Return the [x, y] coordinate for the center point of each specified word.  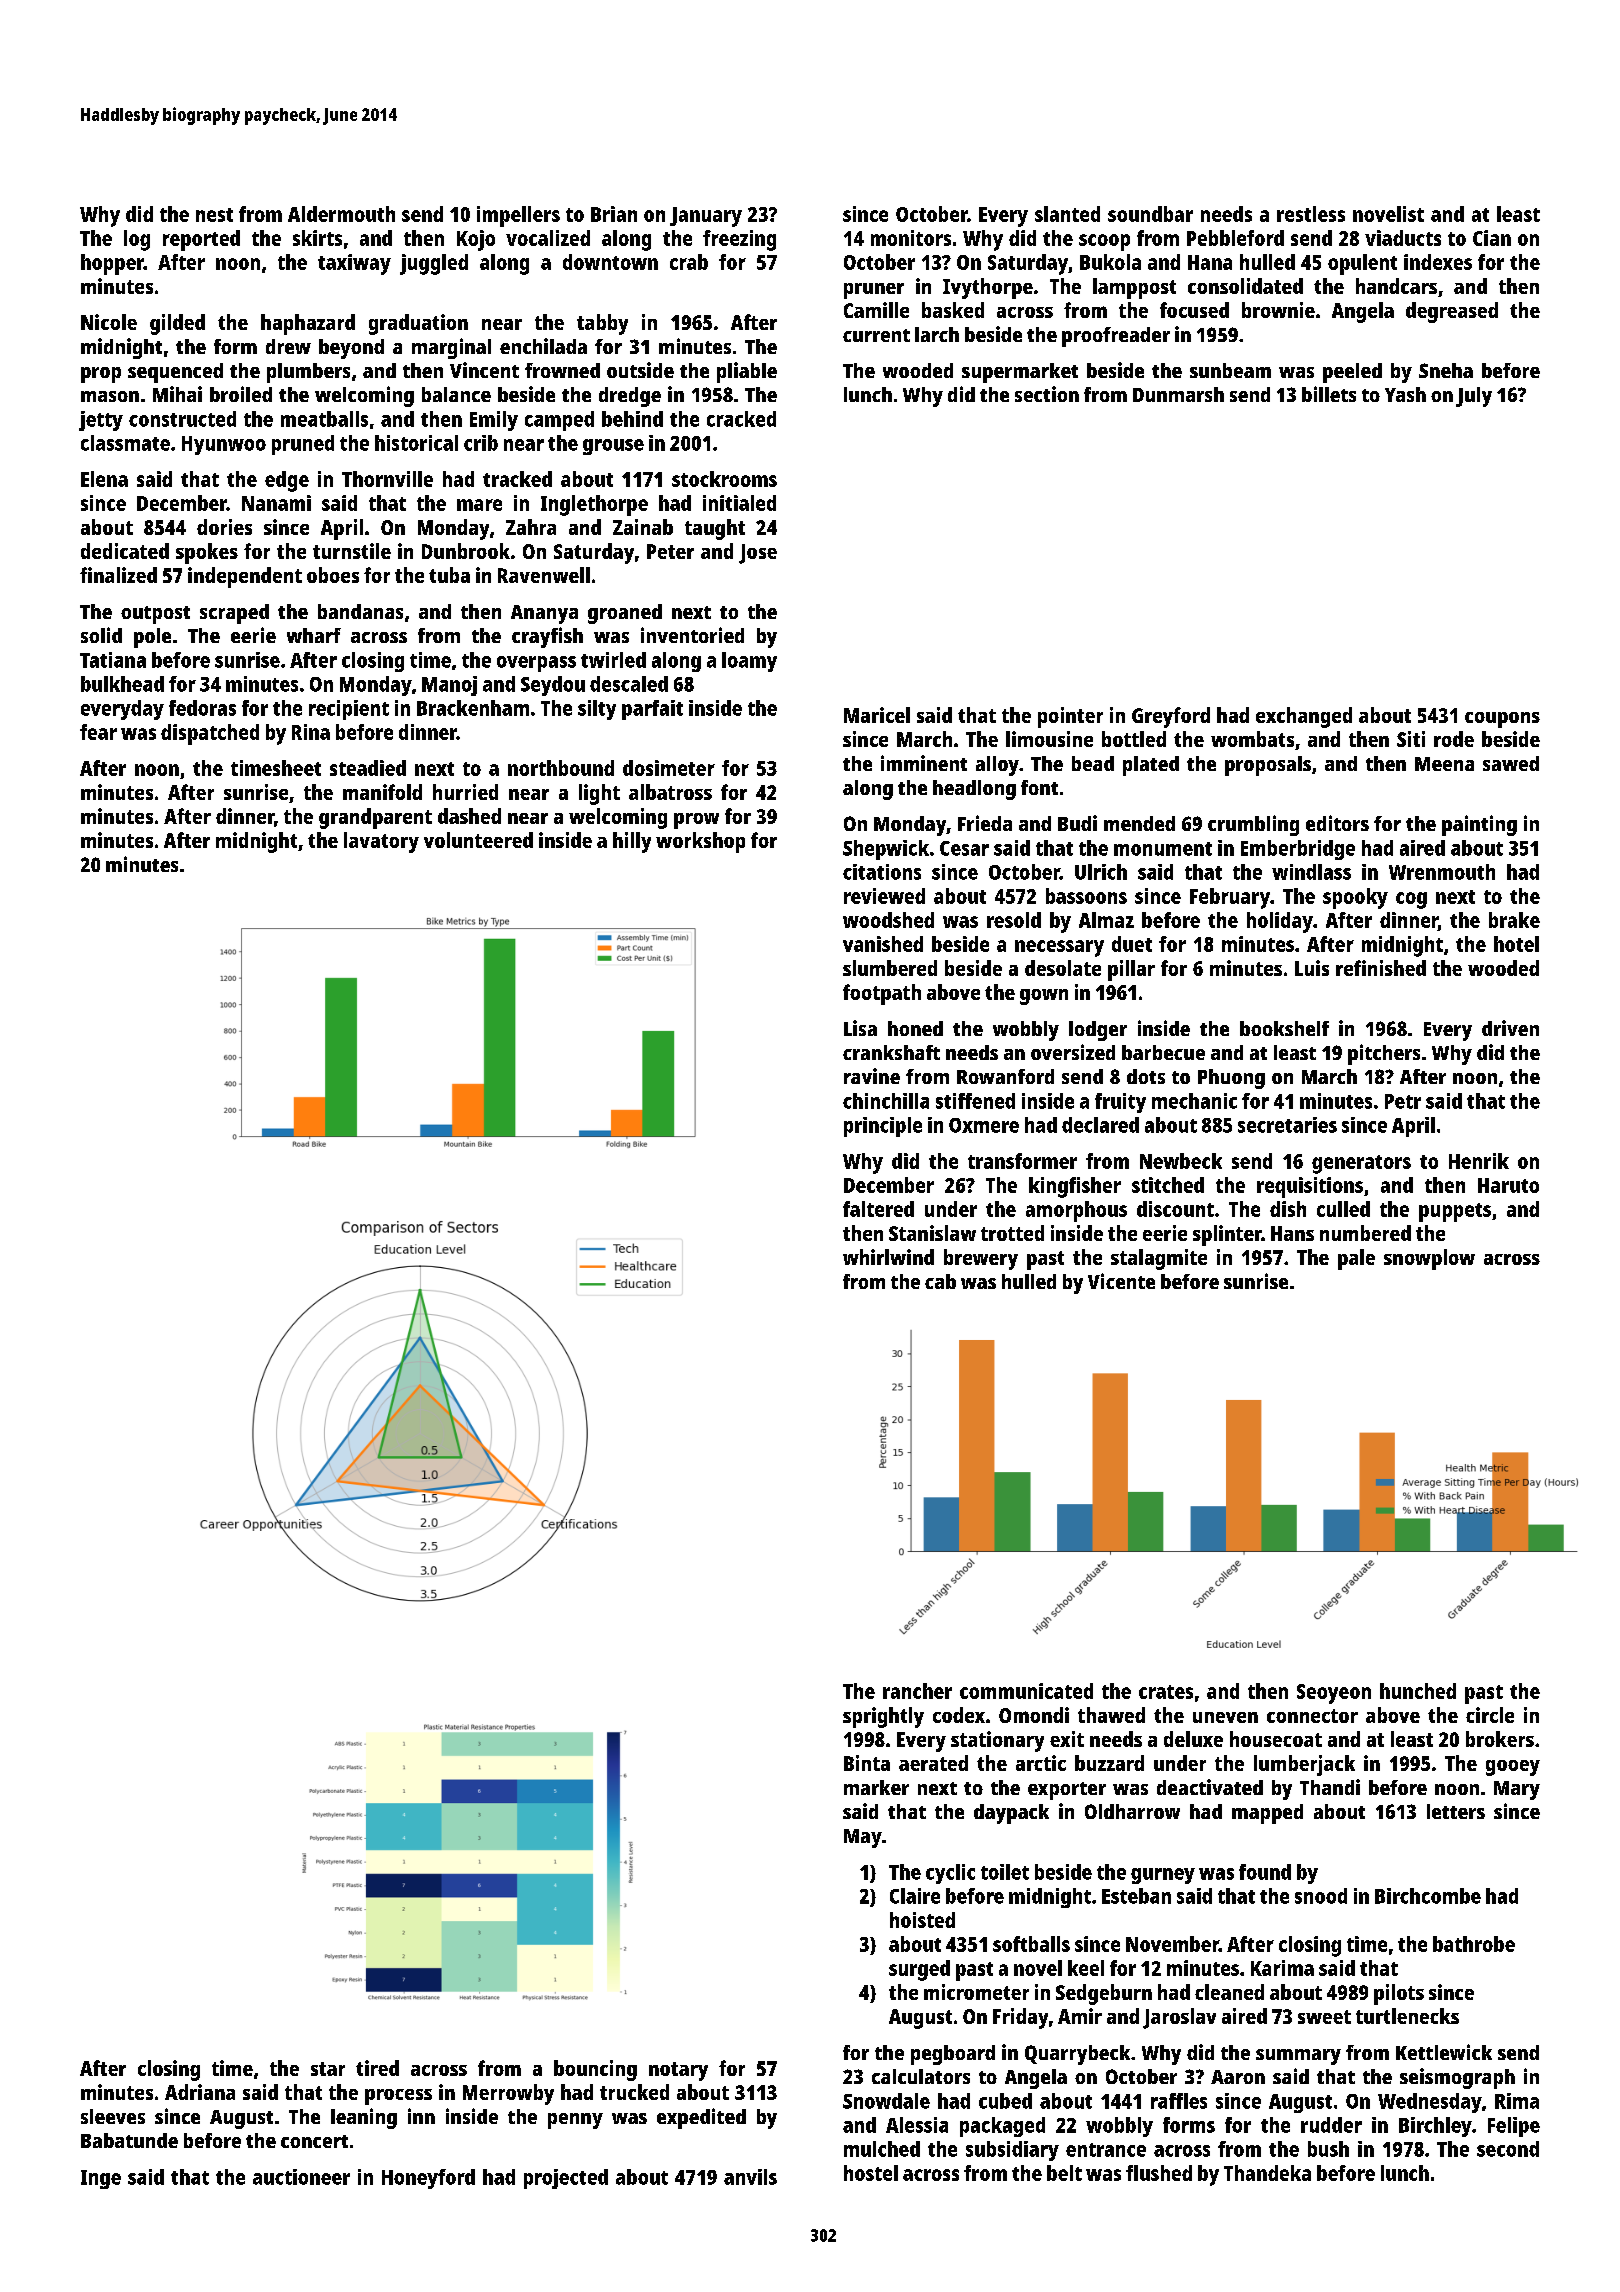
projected [566, 2179]
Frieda [985, 823]
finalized [118, 575]
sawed [1511, 763]
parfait [652, 710]
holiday [1280, 922]
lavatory [381, 842]
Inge [101, 2179]
